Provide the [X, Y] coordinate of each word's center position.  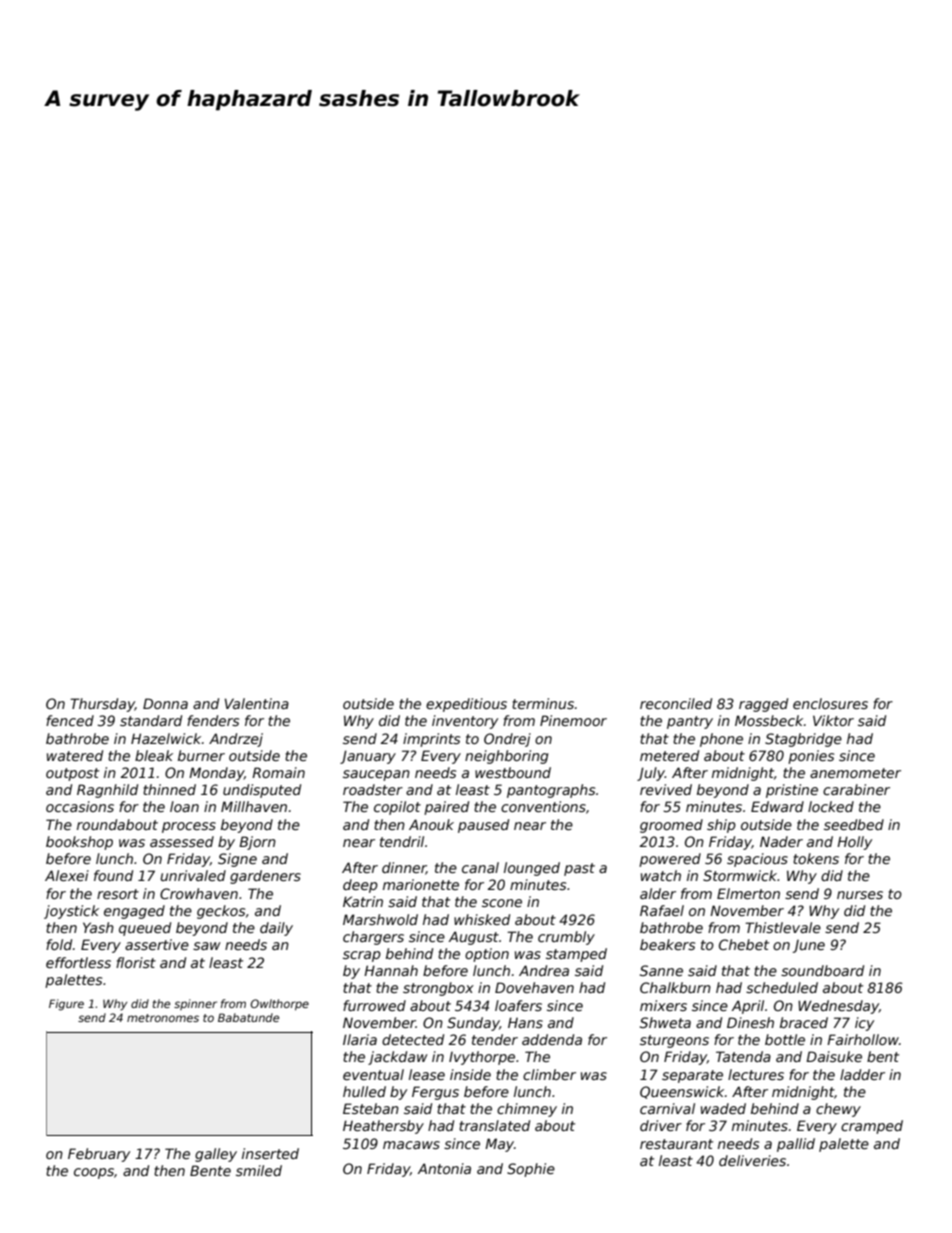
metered [669, 755]
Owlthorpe [279, 1005]
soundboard [822, 970]
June [808, 946]
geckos [221, 912]
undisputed [262, 791]
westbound [513, 772]
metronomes [163, 1018]
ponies [811, 757]
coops [94, 1173]
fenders [213, 720]
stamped [576, 955]
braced [804, 1022]
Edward [777, 806]
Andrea [544, 970]
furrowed [374, 1005]
